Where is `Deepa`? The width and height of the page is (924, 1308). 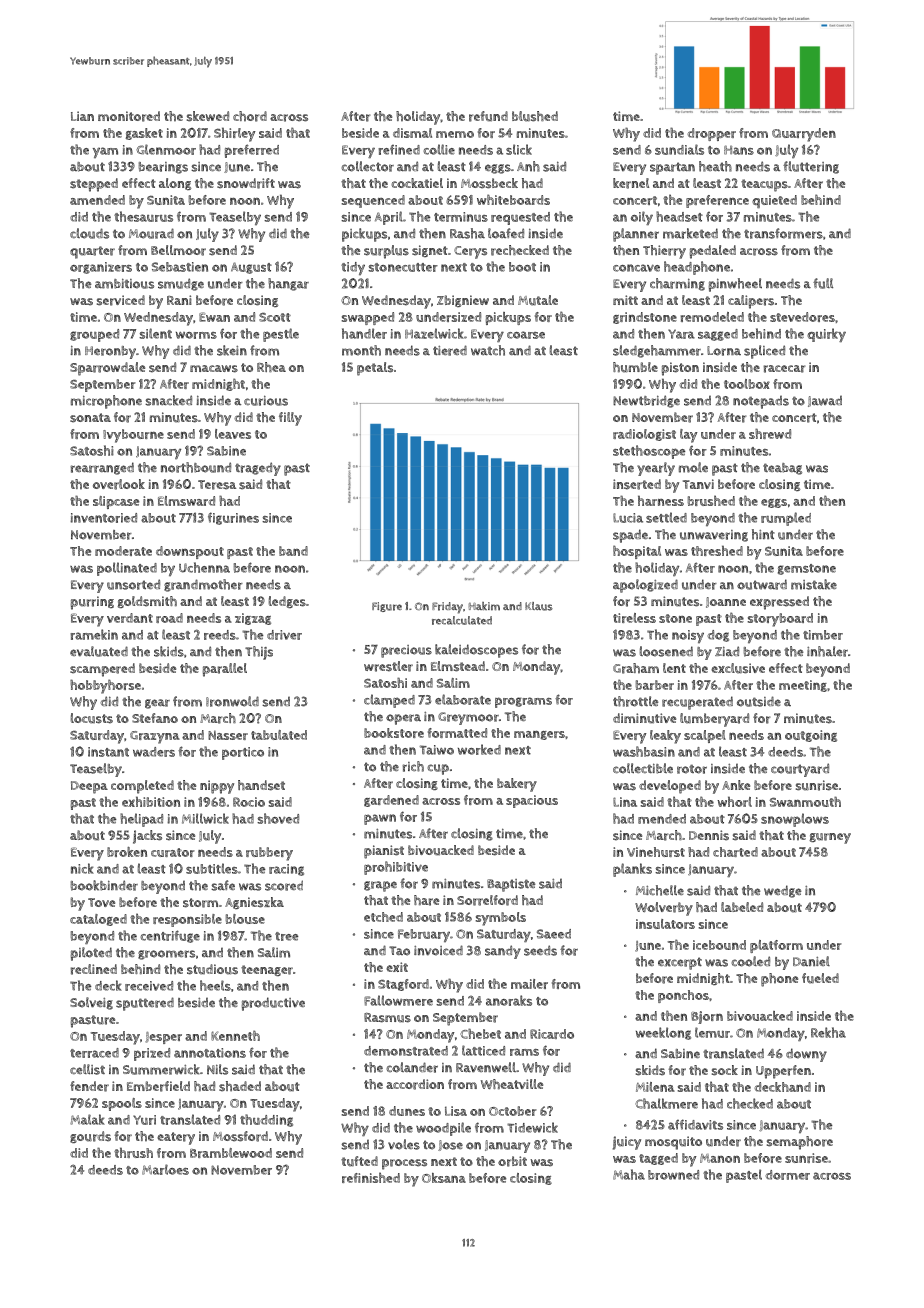 Deepa is located at coordinates (89, 787).
